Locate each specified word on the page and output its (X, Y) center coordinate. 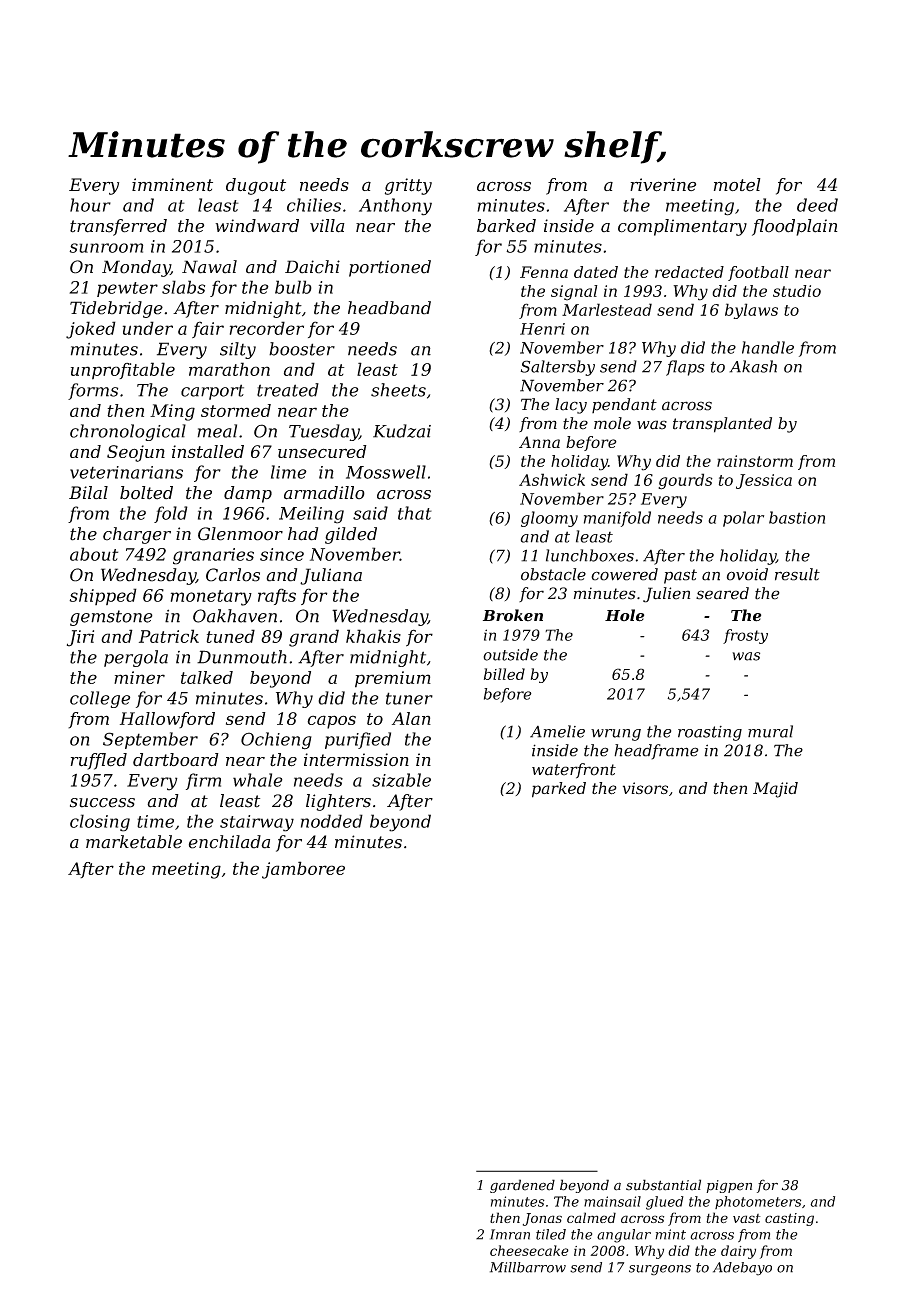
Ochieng (276, 741)
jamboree (303, 870)
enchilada (229, 842)
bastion (797, 517)
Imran (510, 1234)
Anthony (395, 207)
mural (770, 731)
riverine (663, 185)
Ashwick (552, 479)
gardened (522, 1186)
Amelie (557, 731)
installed (208, 451)
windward (257, 226)
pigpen (729, 1186)
